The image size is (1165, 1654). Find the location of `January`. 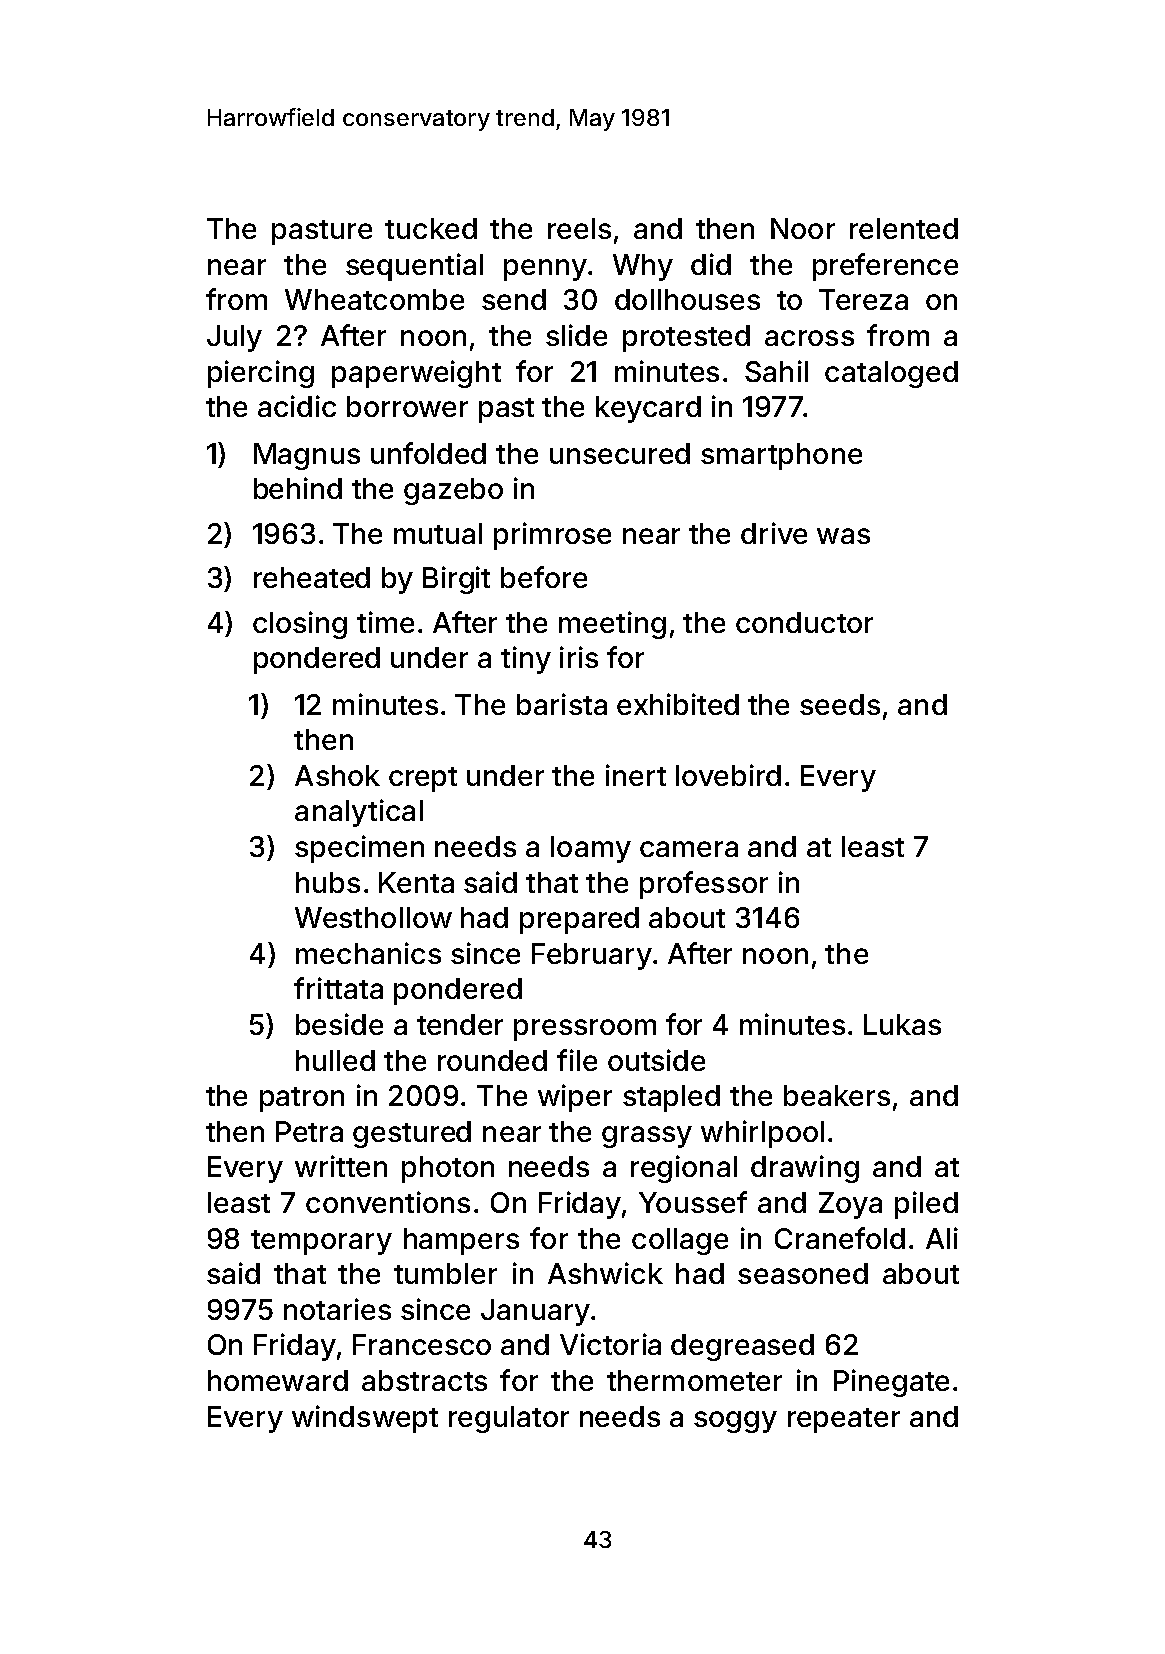

January is located at coordinates (535, 1312).
